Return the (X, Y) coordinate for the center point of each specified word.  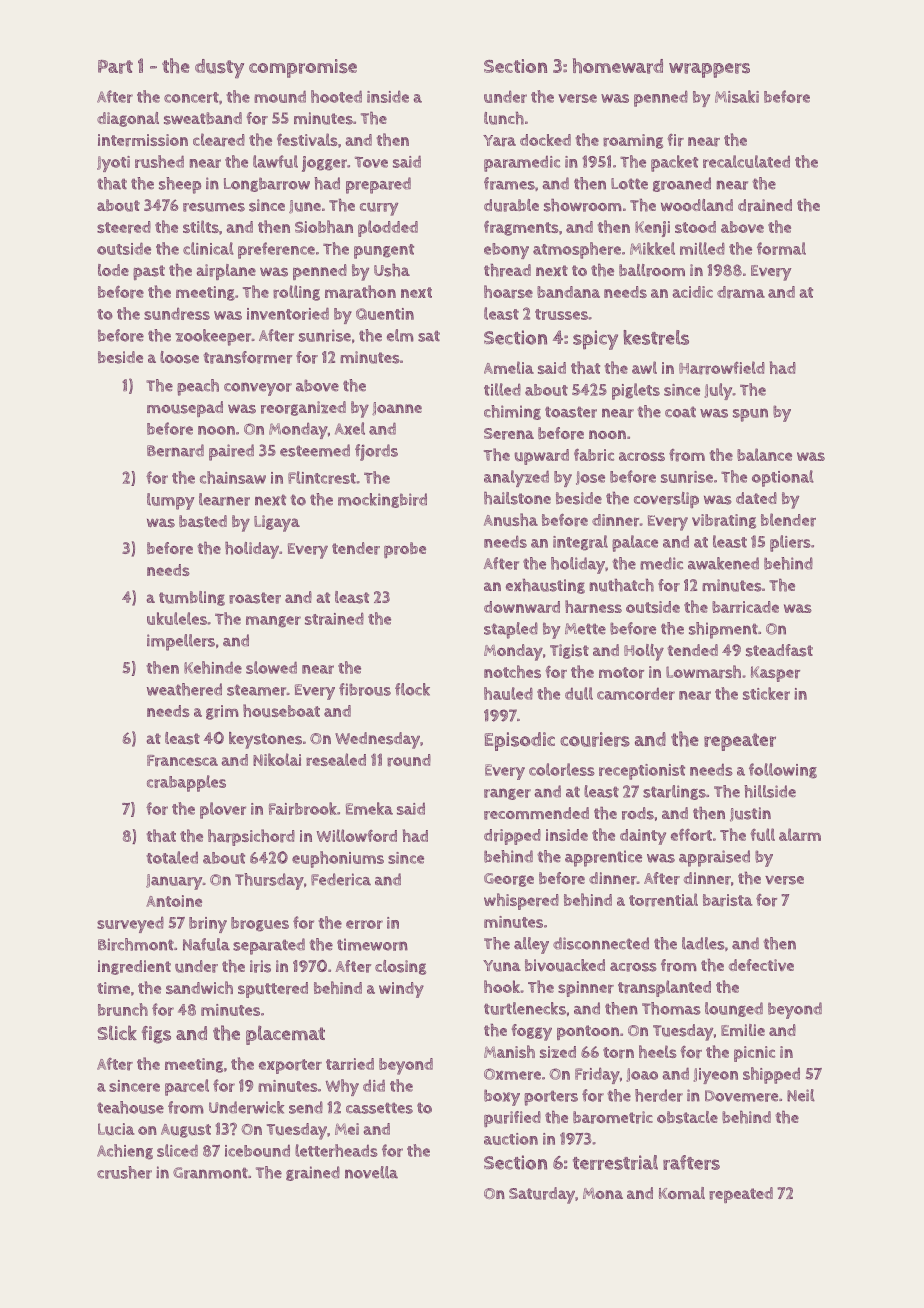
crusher (124, 1172)
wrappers (709, 70)
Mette (585, 629)
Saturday (542, 1195)
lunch (504, 118)
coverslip (666, 500)
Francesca (182, 761)
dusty (219, 69)
